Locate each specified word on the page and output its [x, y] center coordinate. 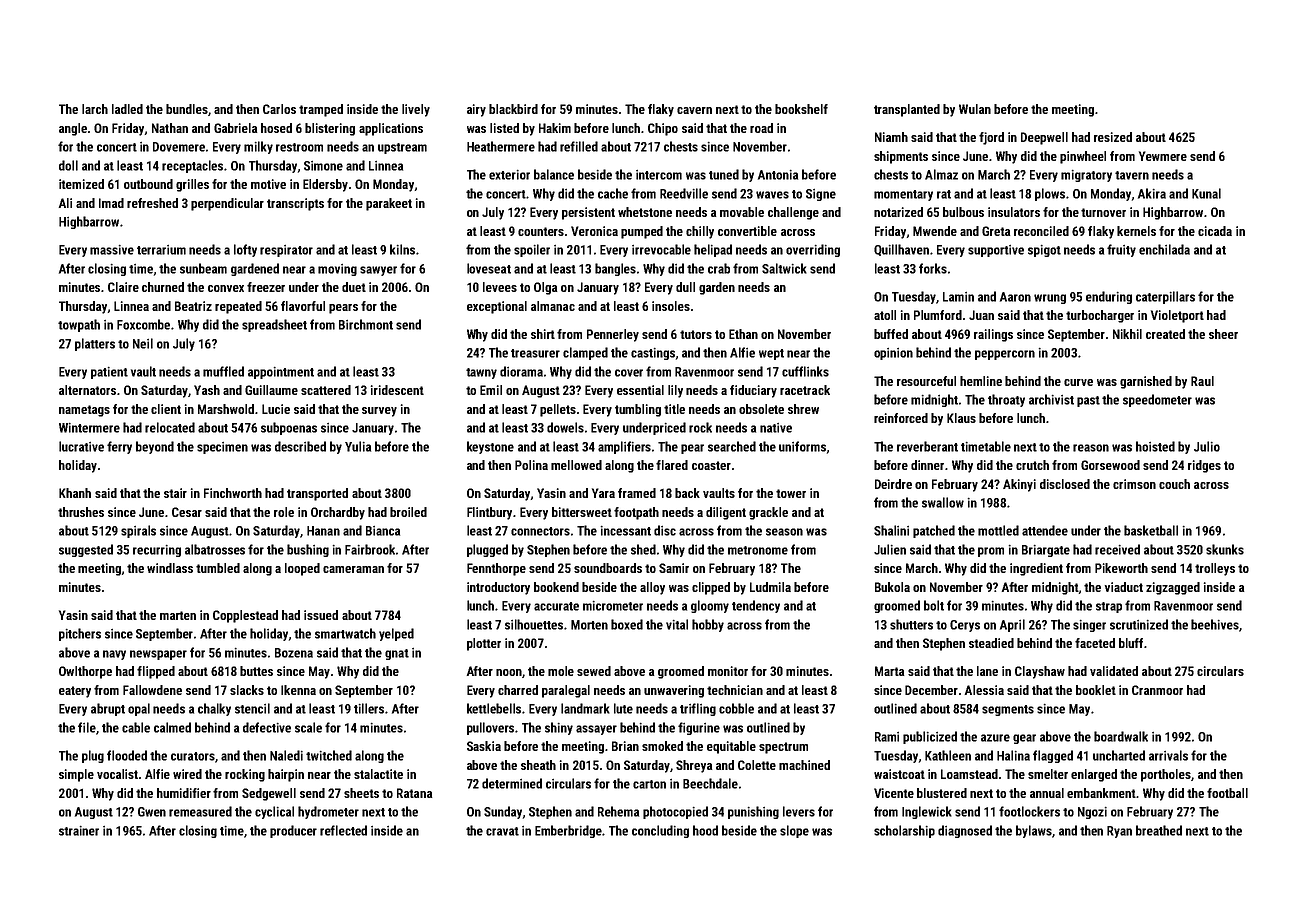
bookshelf [801, 109]
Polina [531, 465]
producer [293, 831]
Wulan [975, 109]
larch [95, 109]
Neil [143, 343]
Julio [1207, 446]
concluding [660, 831]
